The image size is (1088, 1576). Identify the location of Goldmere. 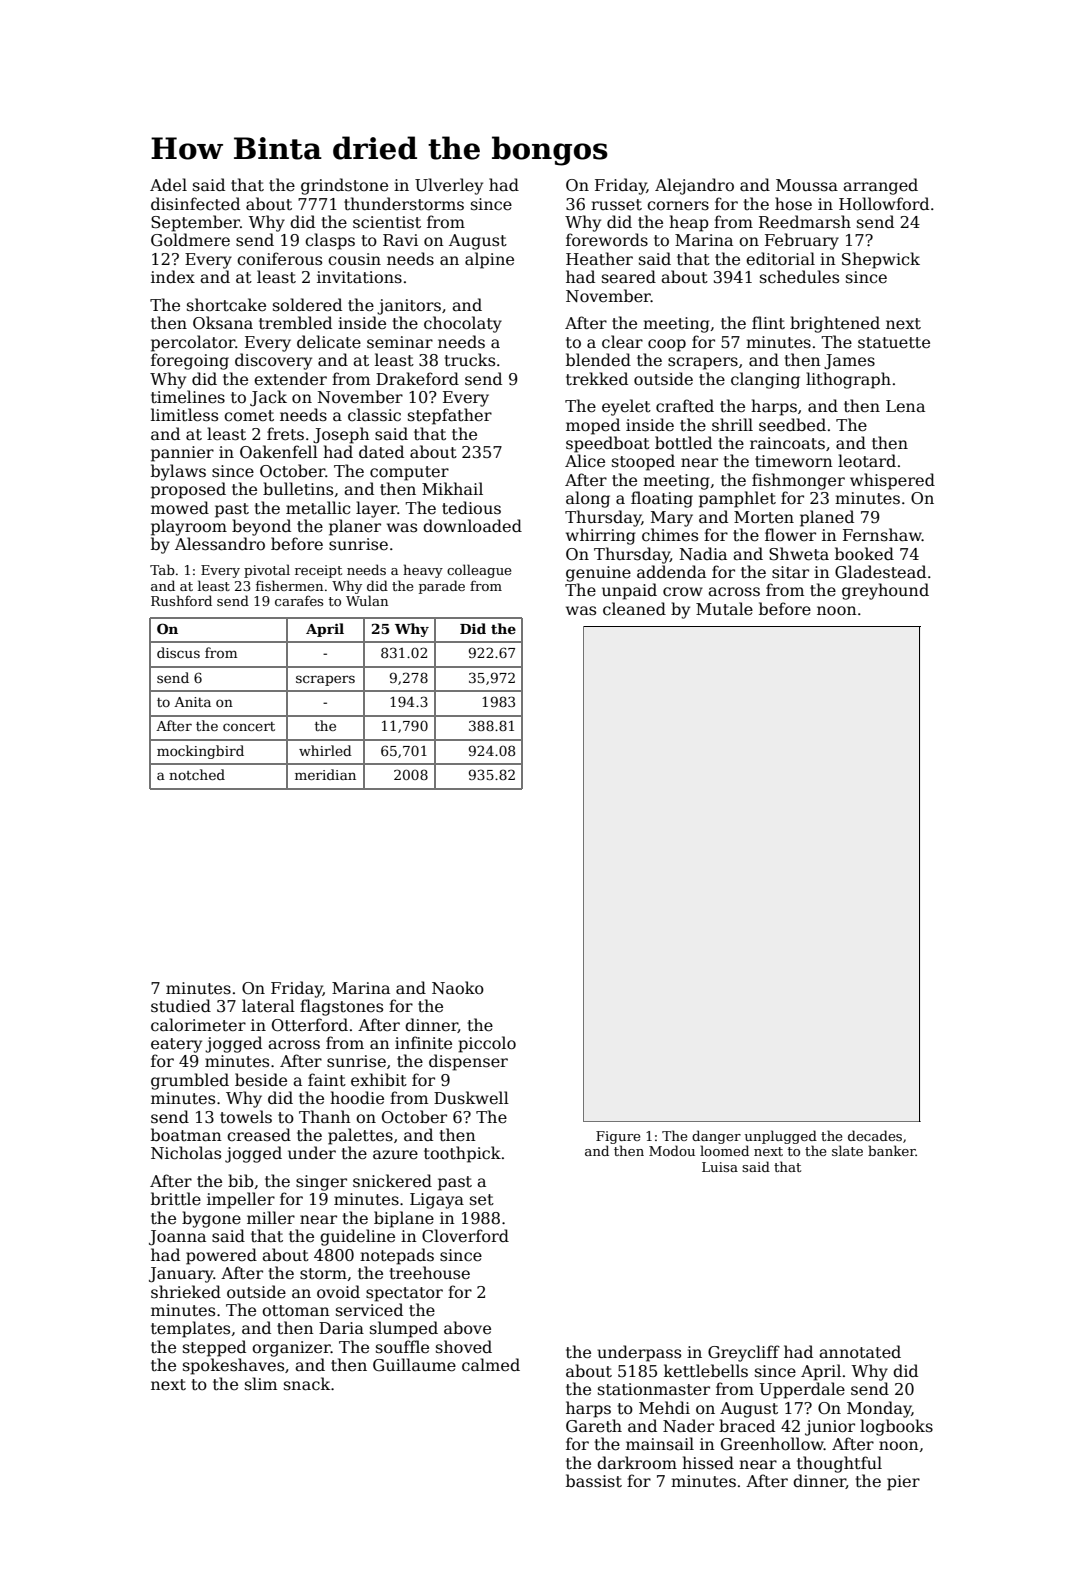
(190, 240).
